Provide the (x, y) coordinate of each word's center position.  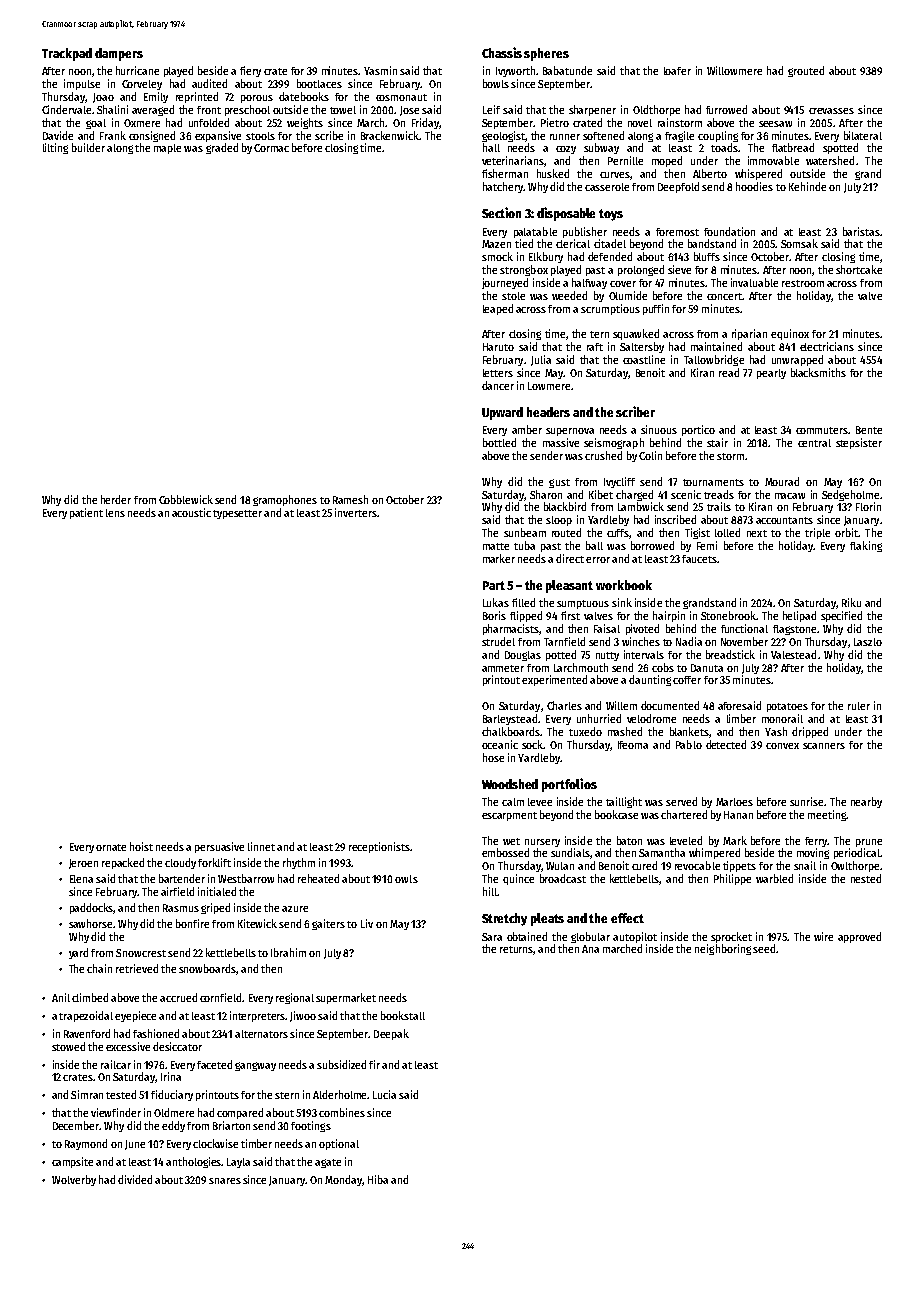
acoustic (191, 512)
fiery (250, 71)
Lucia (384, 1094)
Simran (87, 1094)
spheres (546, 54)
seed (764, 948)
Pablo (689, 744)
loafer (677, 71)
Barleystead (510, 719)
